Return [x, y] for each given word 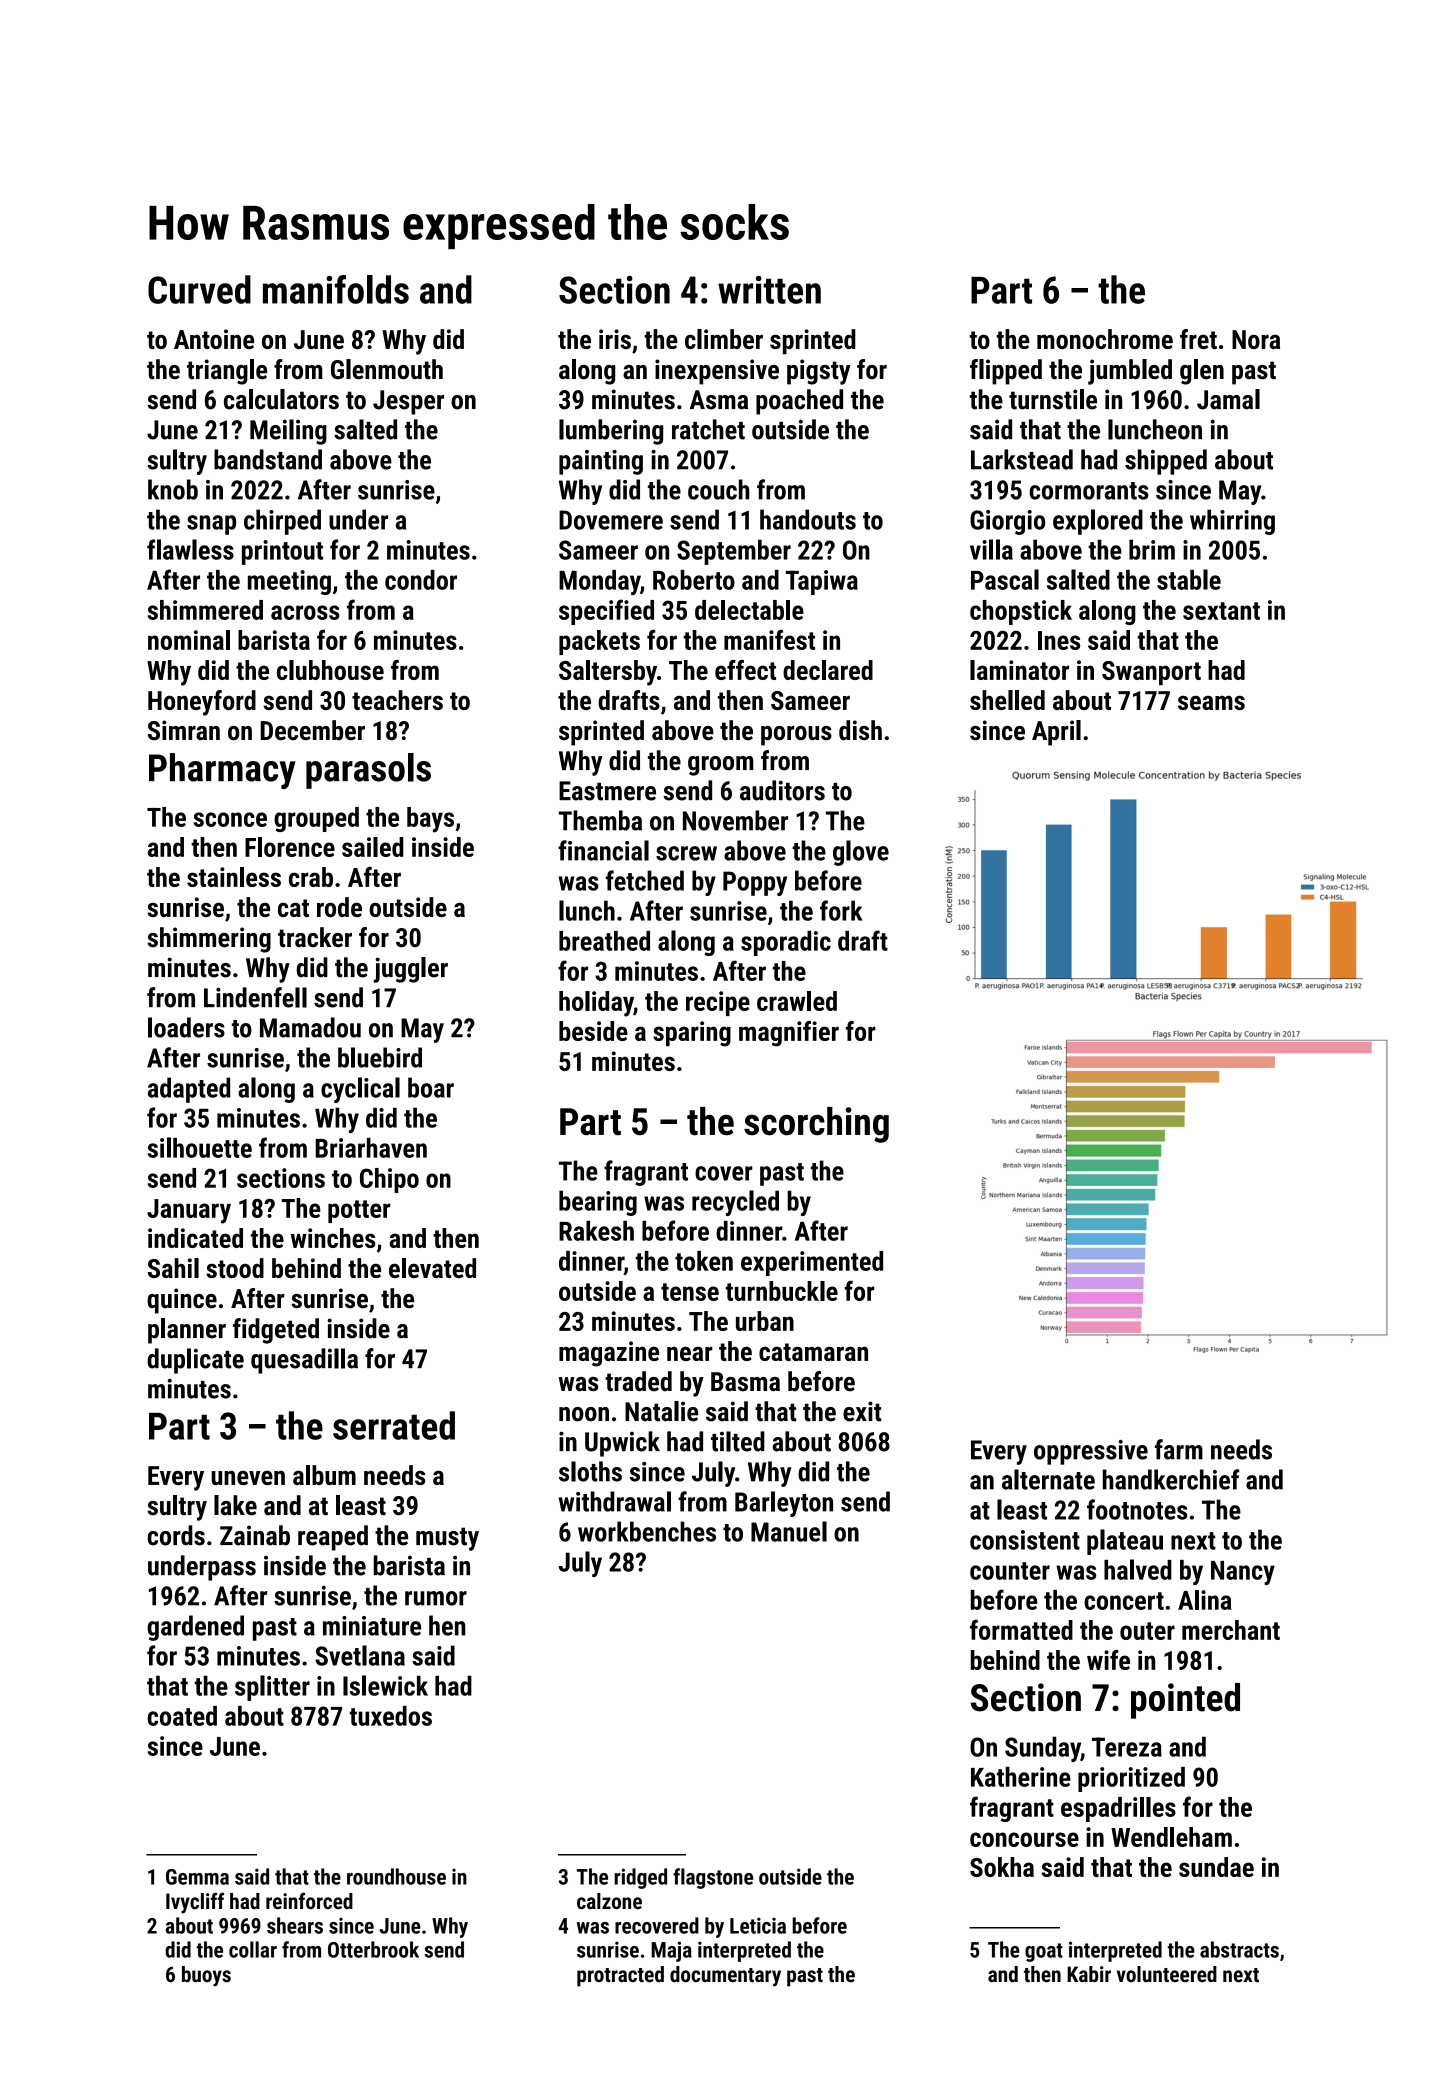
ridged [640, 1878]
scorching [816, 1125]
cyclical [360, 1090]
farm [1179, 1449]
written [769, 290]
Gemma [197, 1877]
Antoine [214, 339]
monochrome [1105, 339]
